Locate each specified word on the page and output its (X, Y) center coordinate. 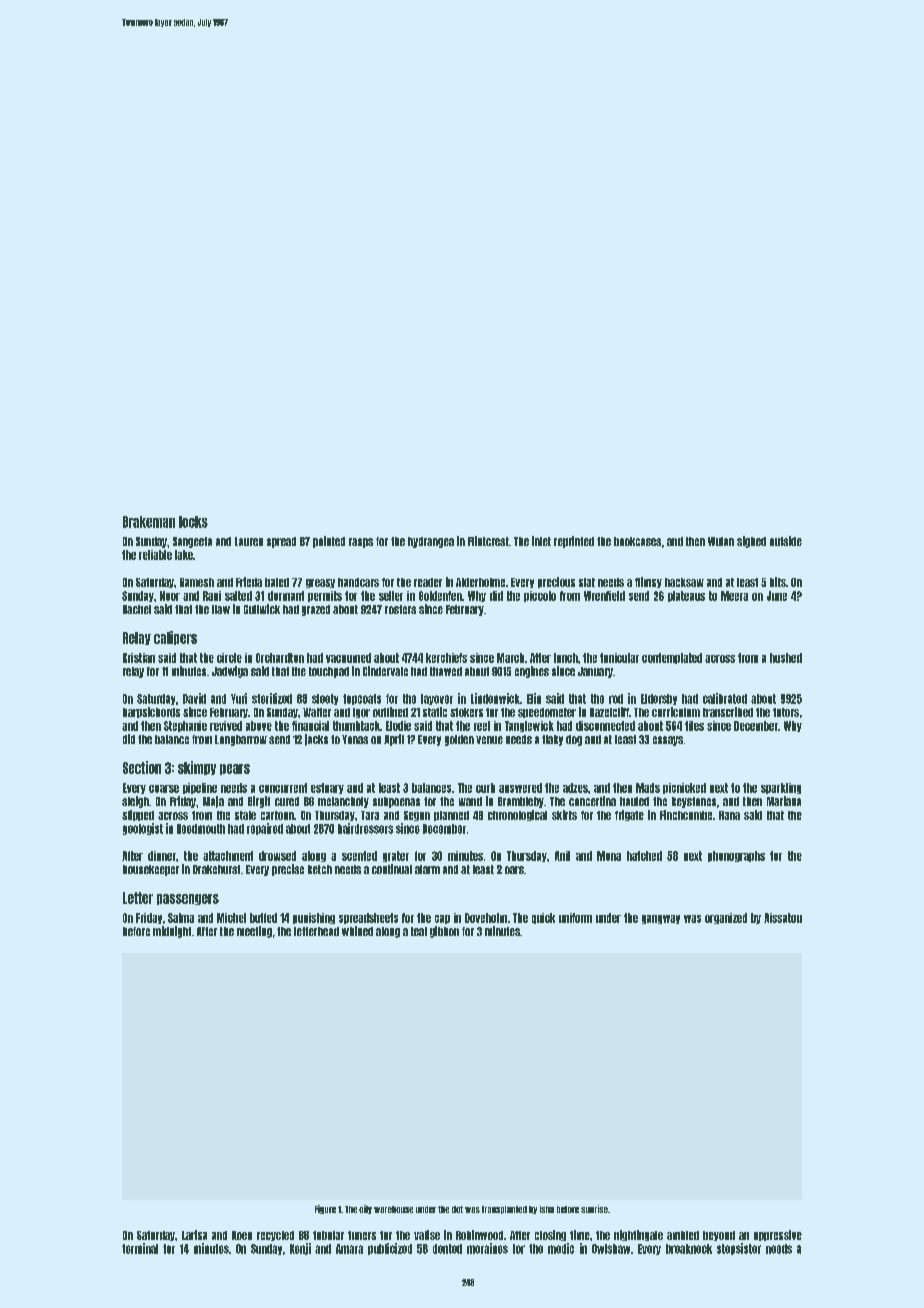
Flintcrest (488, 541)
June (777, 596)
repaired (265, 829)
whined (357, 931)
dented (447, 1249)
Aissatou (783, 918)
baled (277, 582)
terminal (140, 1248)
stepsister (739, 1249)
